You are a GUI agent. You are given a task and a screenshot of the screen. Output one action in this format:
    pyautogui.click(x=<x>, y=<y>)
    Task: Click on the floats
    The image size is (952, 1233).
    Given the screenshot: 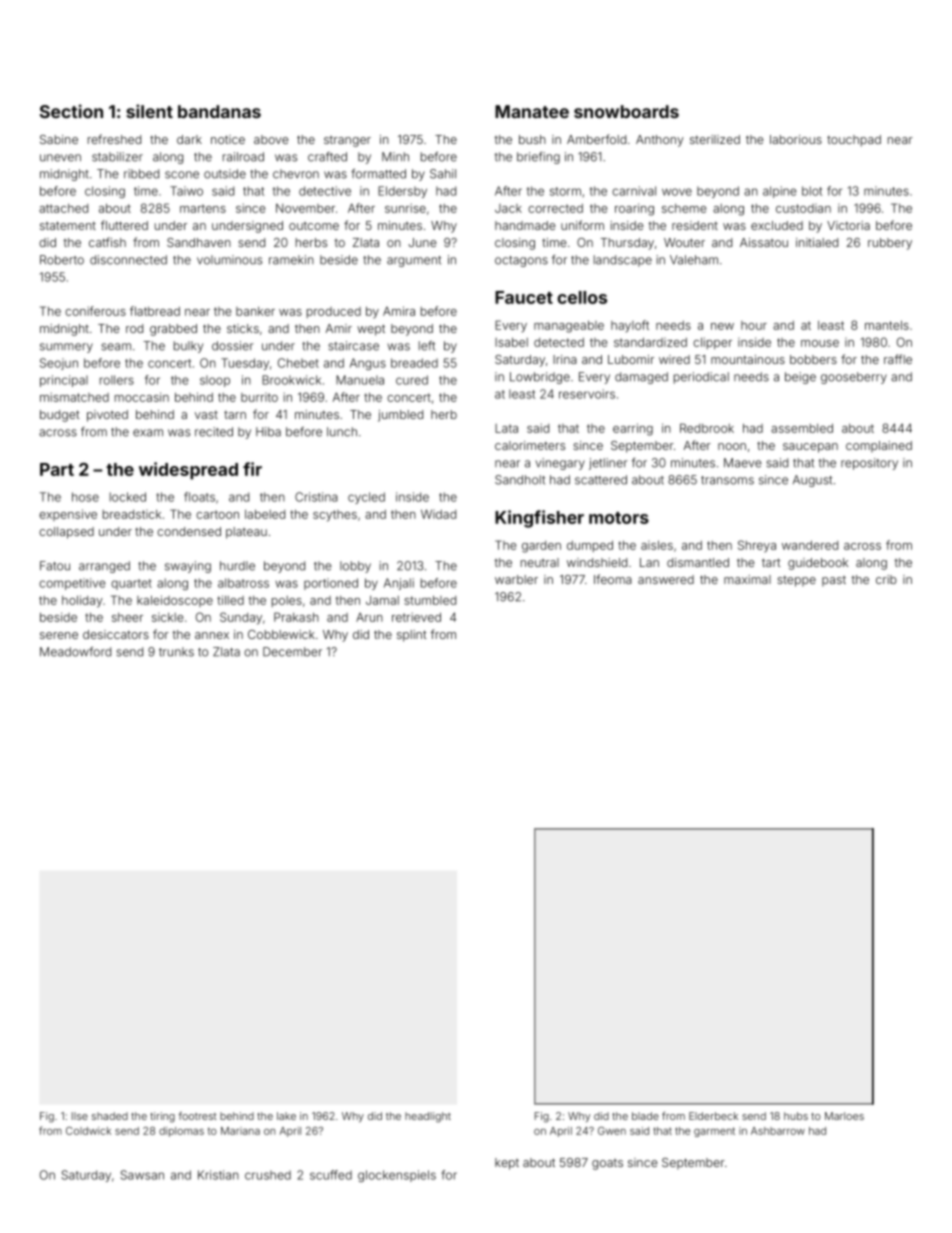 What is the action you would take?
    pyautogui.click(x=199, y=497)
